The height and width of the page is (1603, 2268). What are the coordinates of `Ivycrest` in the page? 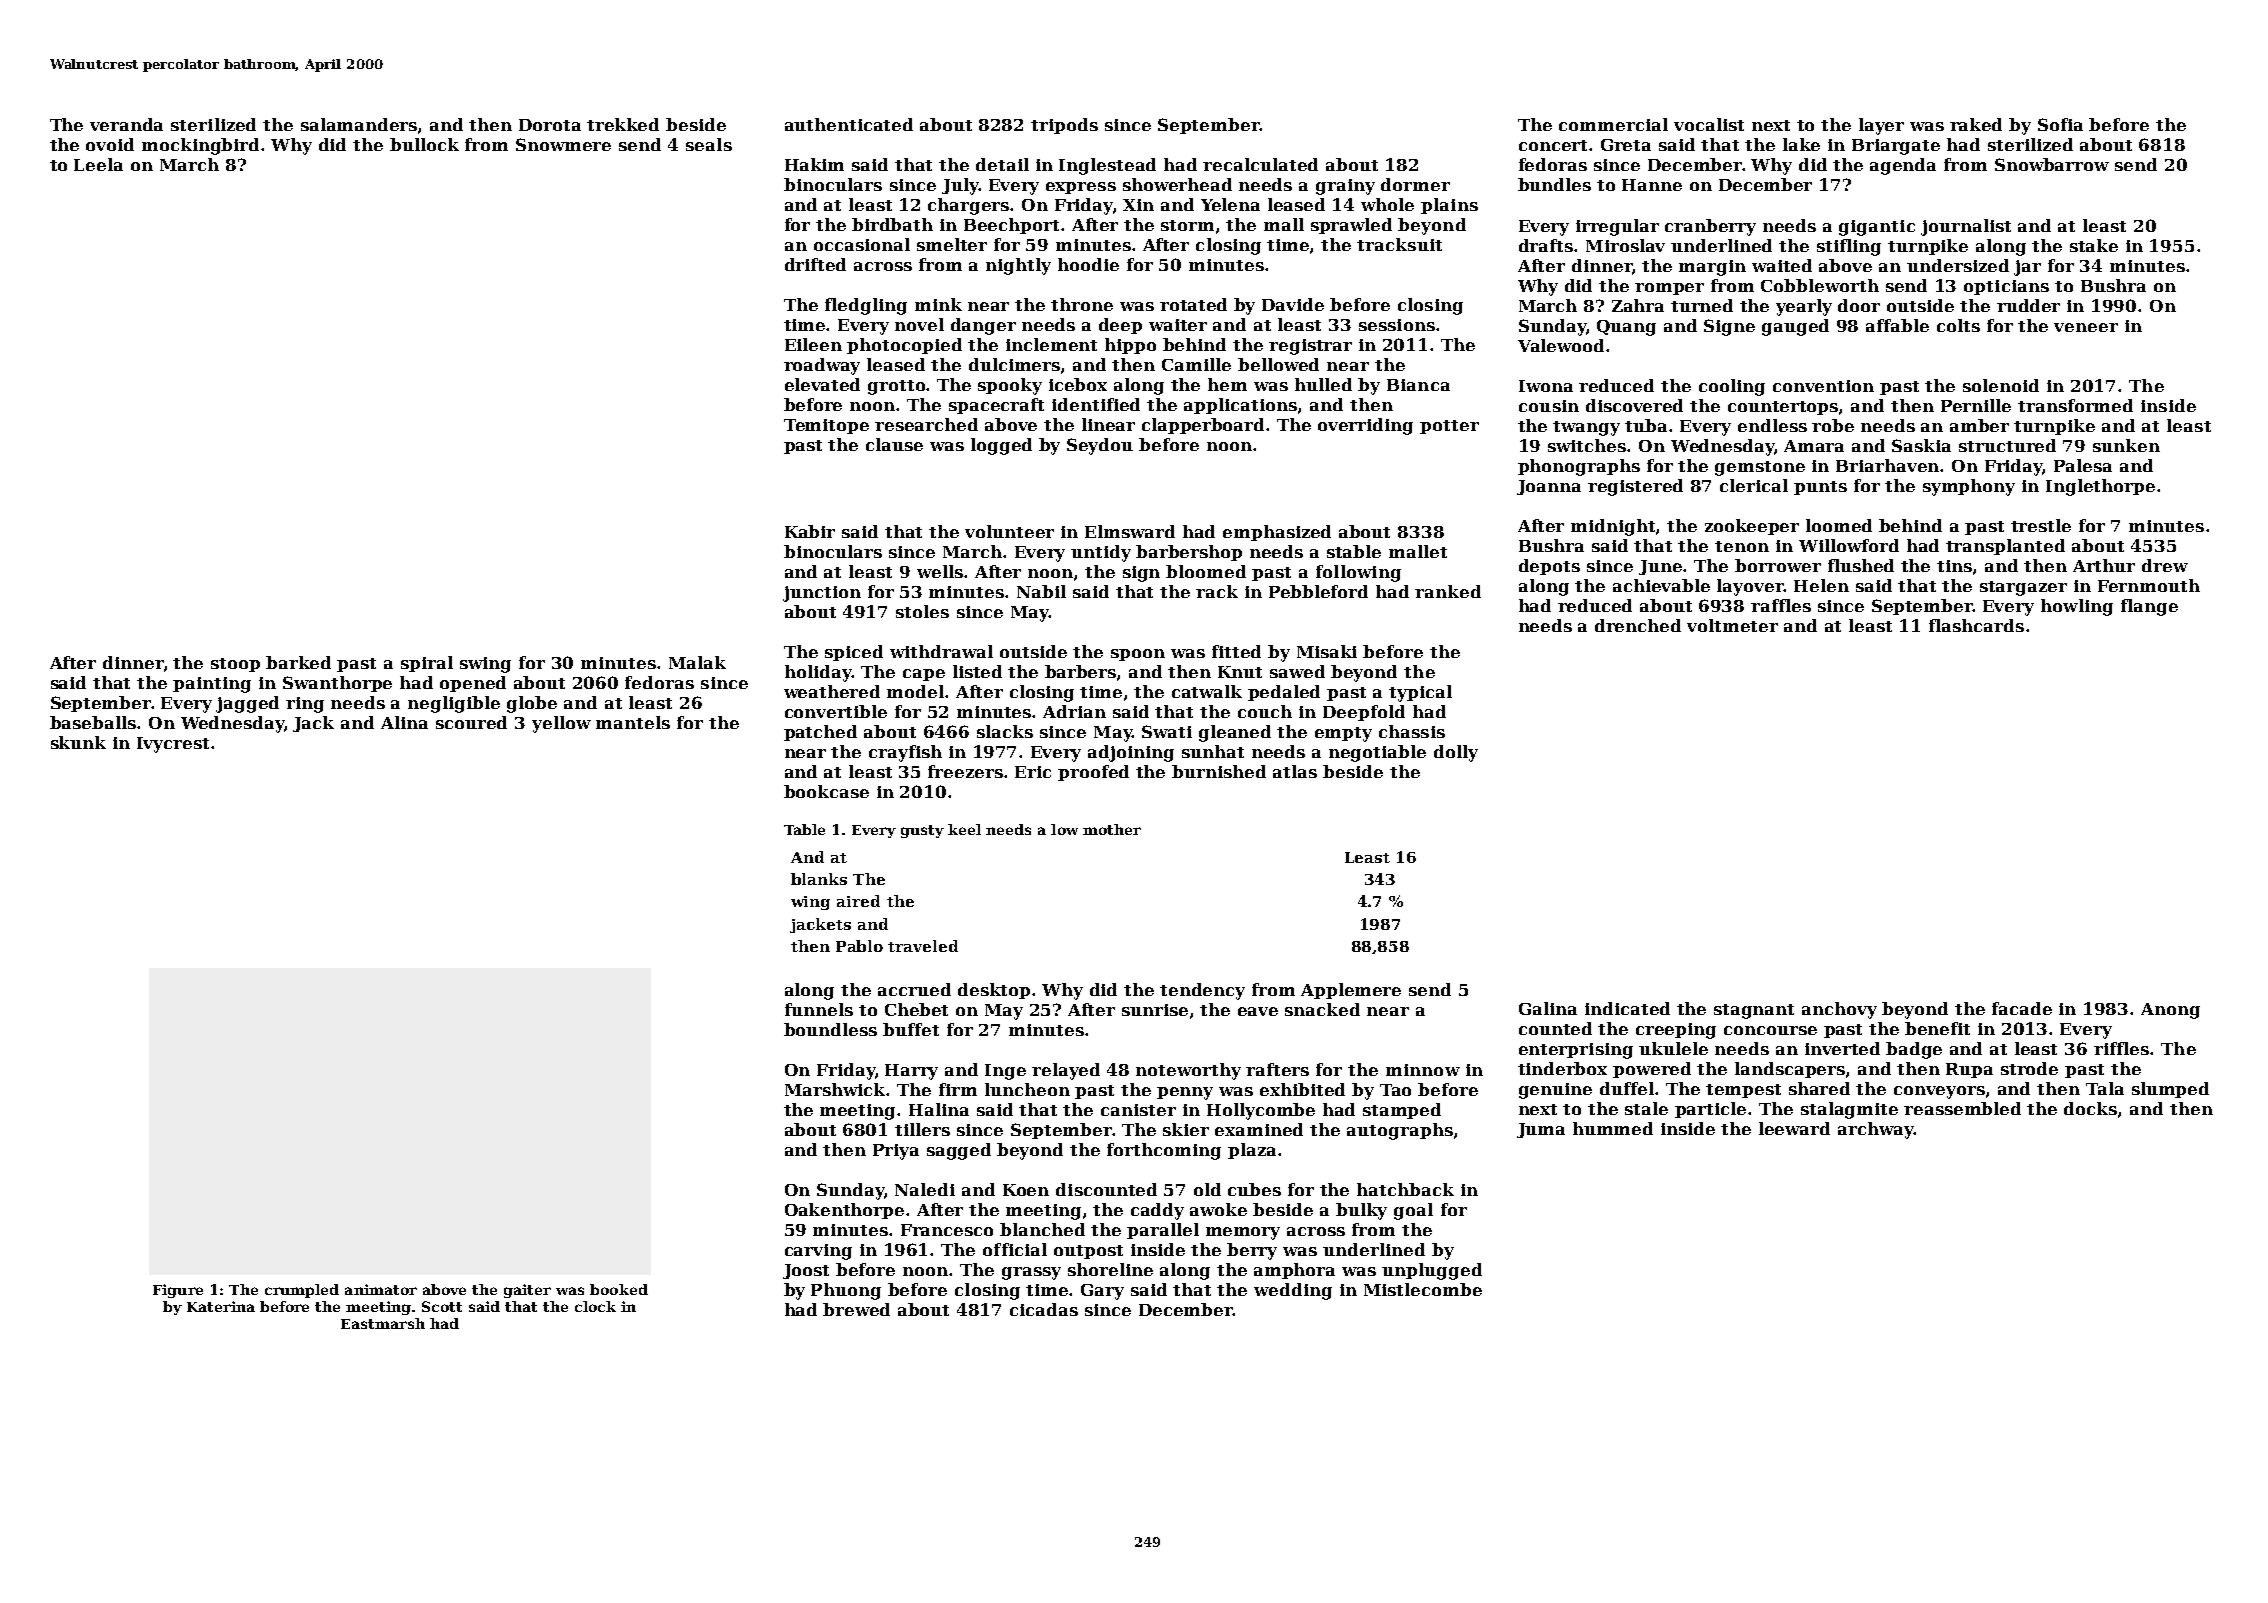 It's located at (173, 745).
